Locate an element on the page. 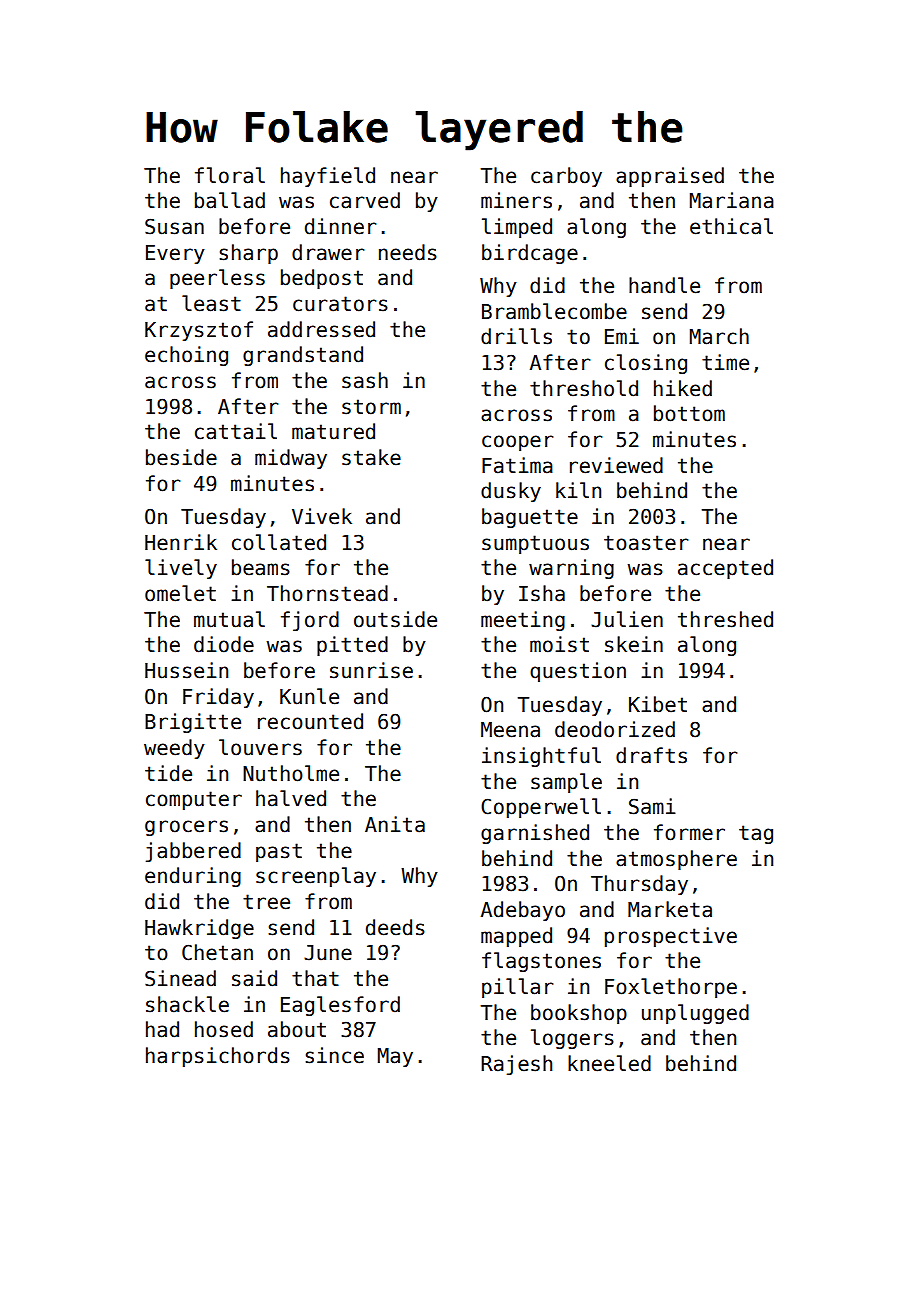 The width and height of the document is (924, 1311). fjord is located at coordinates (310, 621).
